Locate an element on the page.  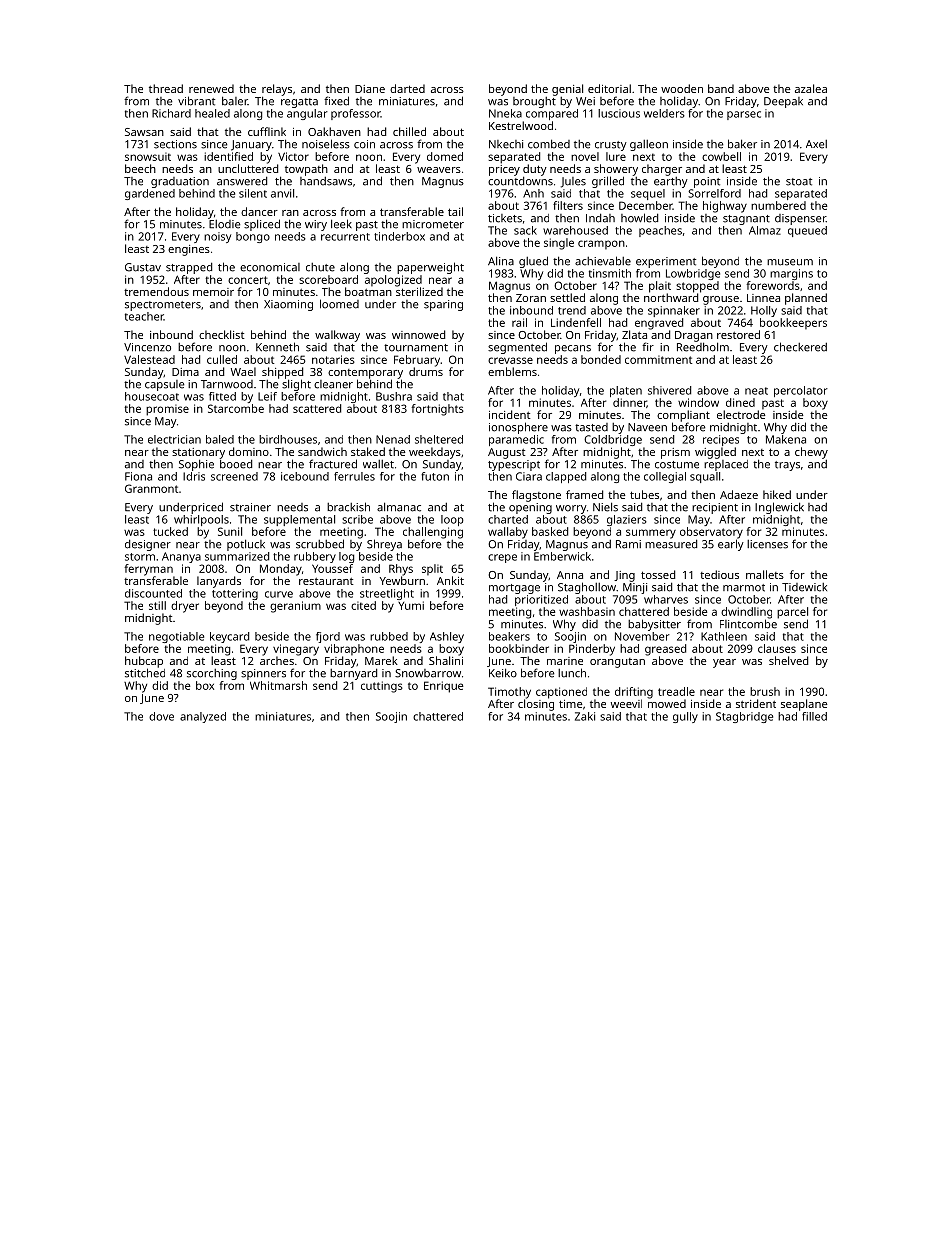
Tidewick is located at coordinates (804, 587).
